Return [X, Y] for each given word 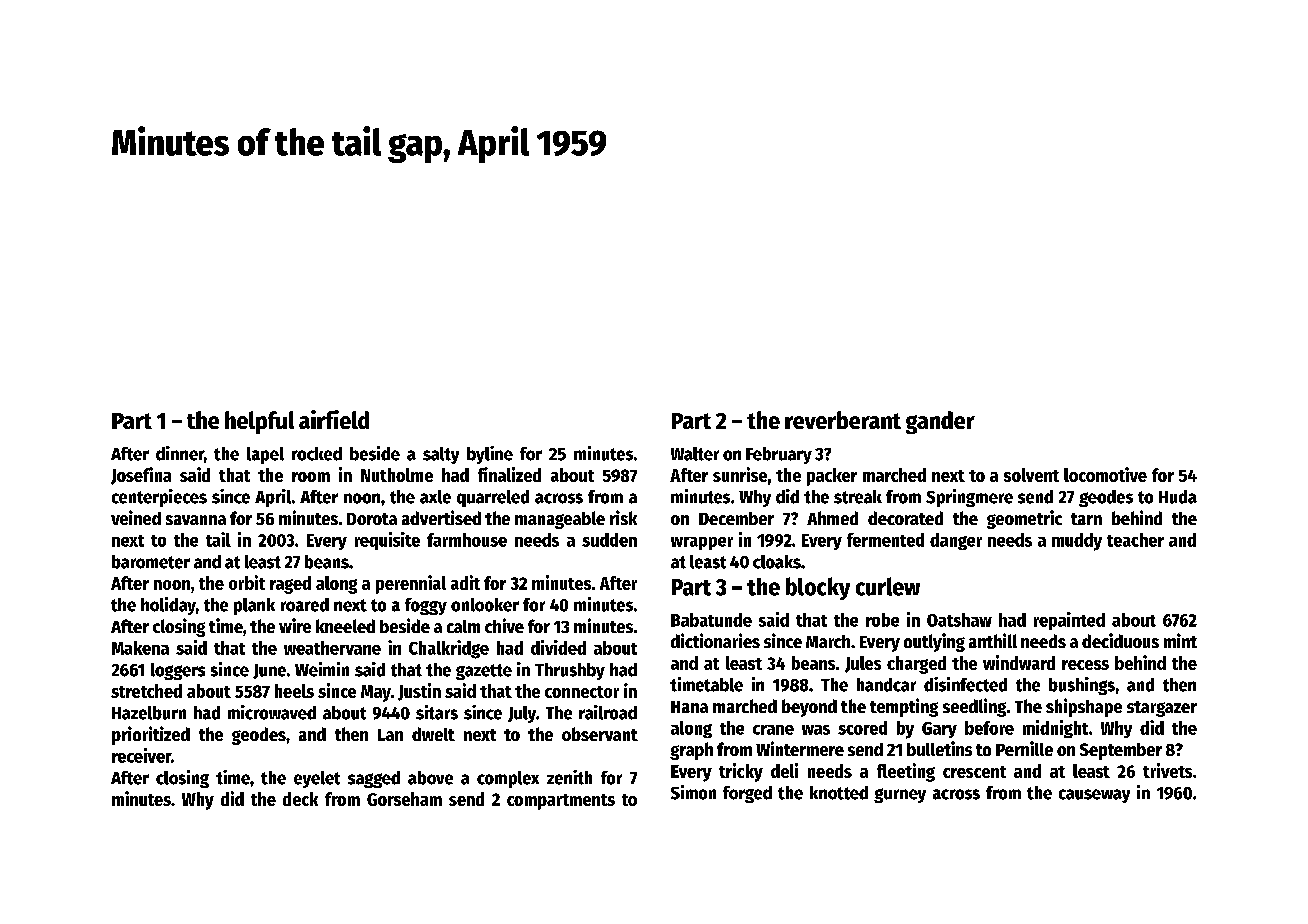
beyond [809, 708]
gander [940, 422]
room [311, 477]
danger [956, 541]
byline [490, 455]
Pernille [1024, 748]
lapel [265, 455]
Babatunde [711, 620]
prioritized [151, 735]
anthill [993, 640]
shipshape [1084, 707]
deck [300, 799]
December [736, 518]
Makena [140, 648]
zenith [569, 777]
